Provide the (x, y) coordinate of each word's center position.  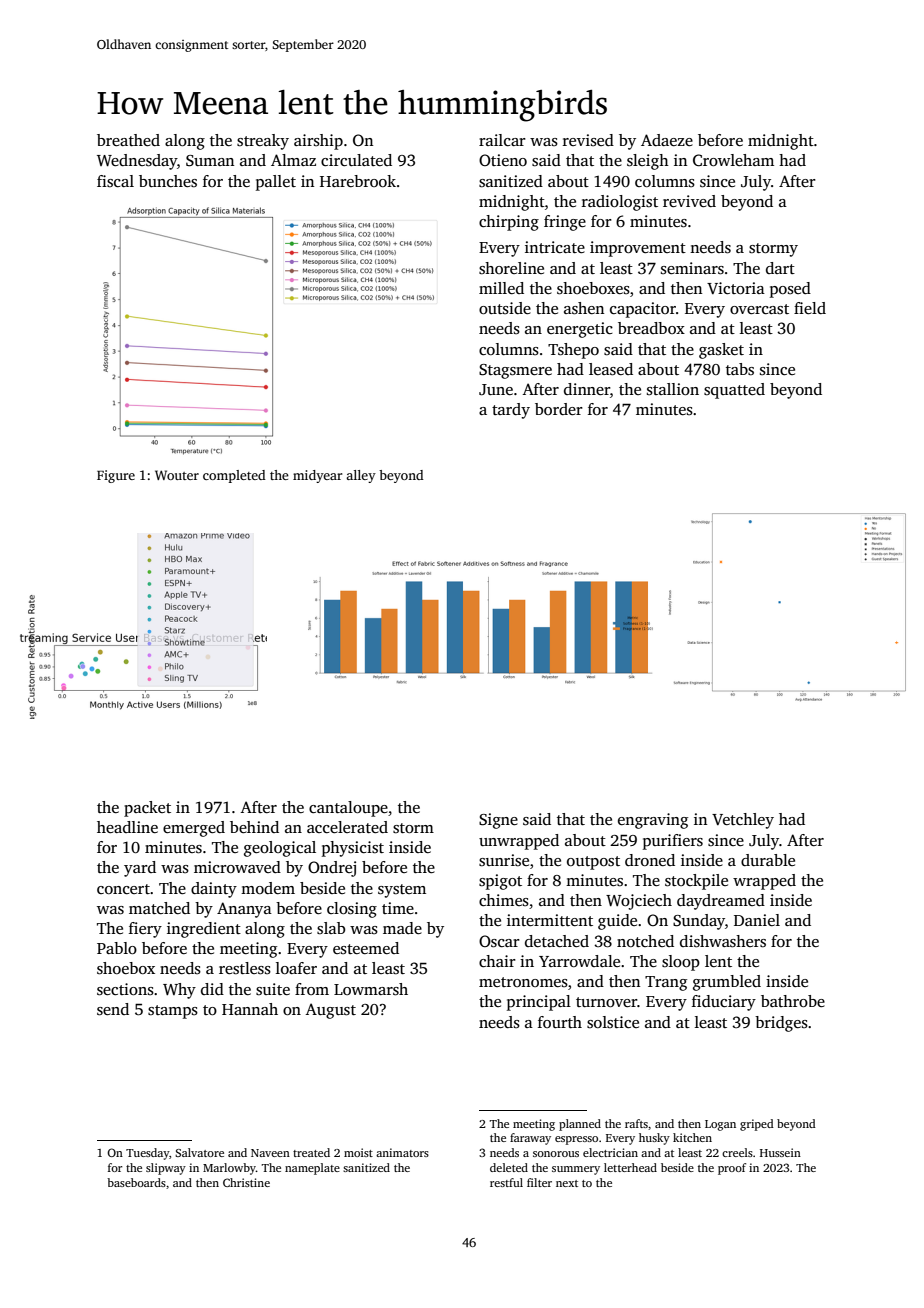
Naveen (270, 1153)
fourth (560, 1022)
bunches (168, 181)
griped (757, 1125)
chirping (509, 223)
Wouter (177, 475)
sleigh (648, 162)
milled (501, 288)
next (567, 1183)
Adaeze (667, 140)
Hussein (780, 1152)
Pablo (117, 948)
